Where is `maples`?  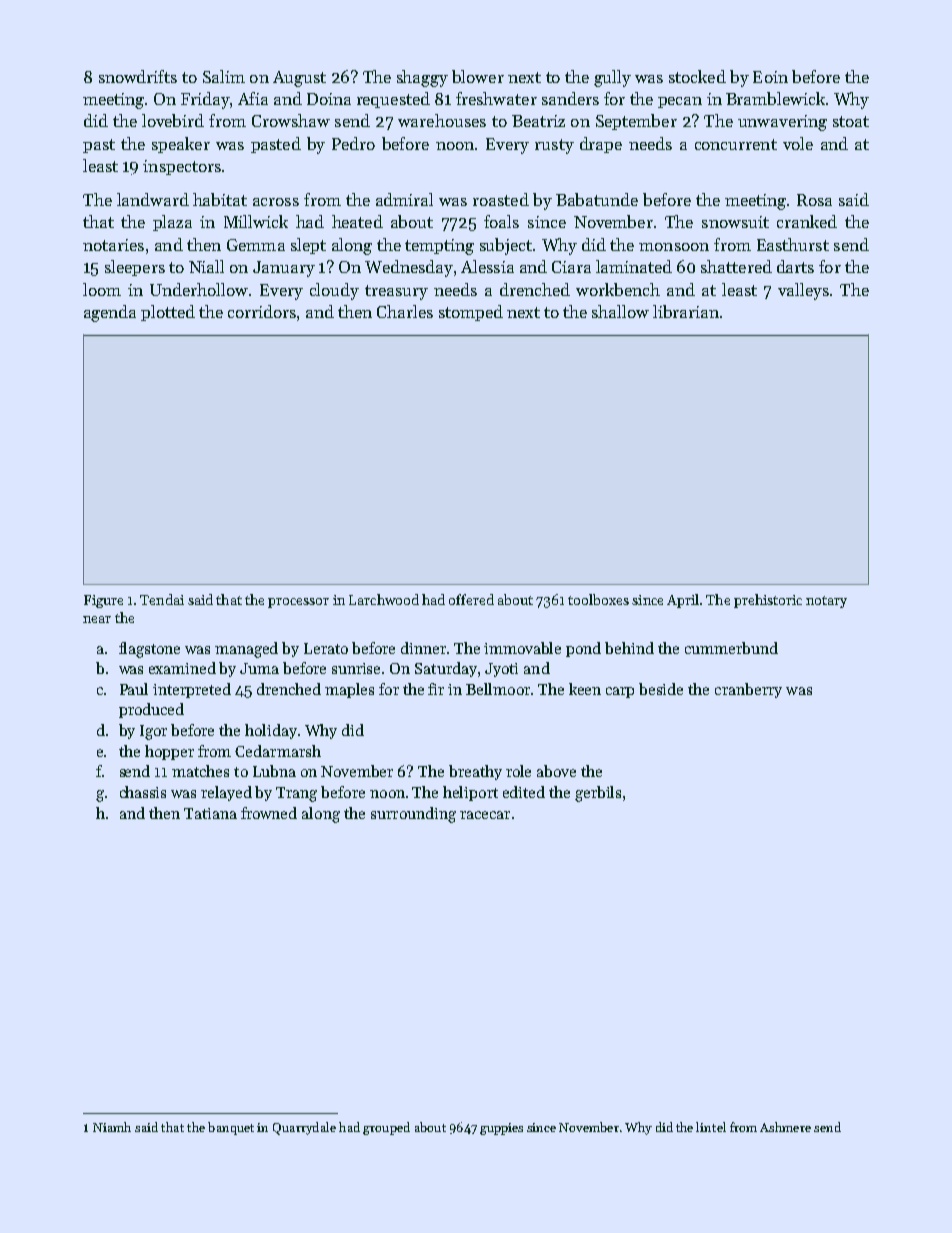 maples is located at coordinates (349, 690).
